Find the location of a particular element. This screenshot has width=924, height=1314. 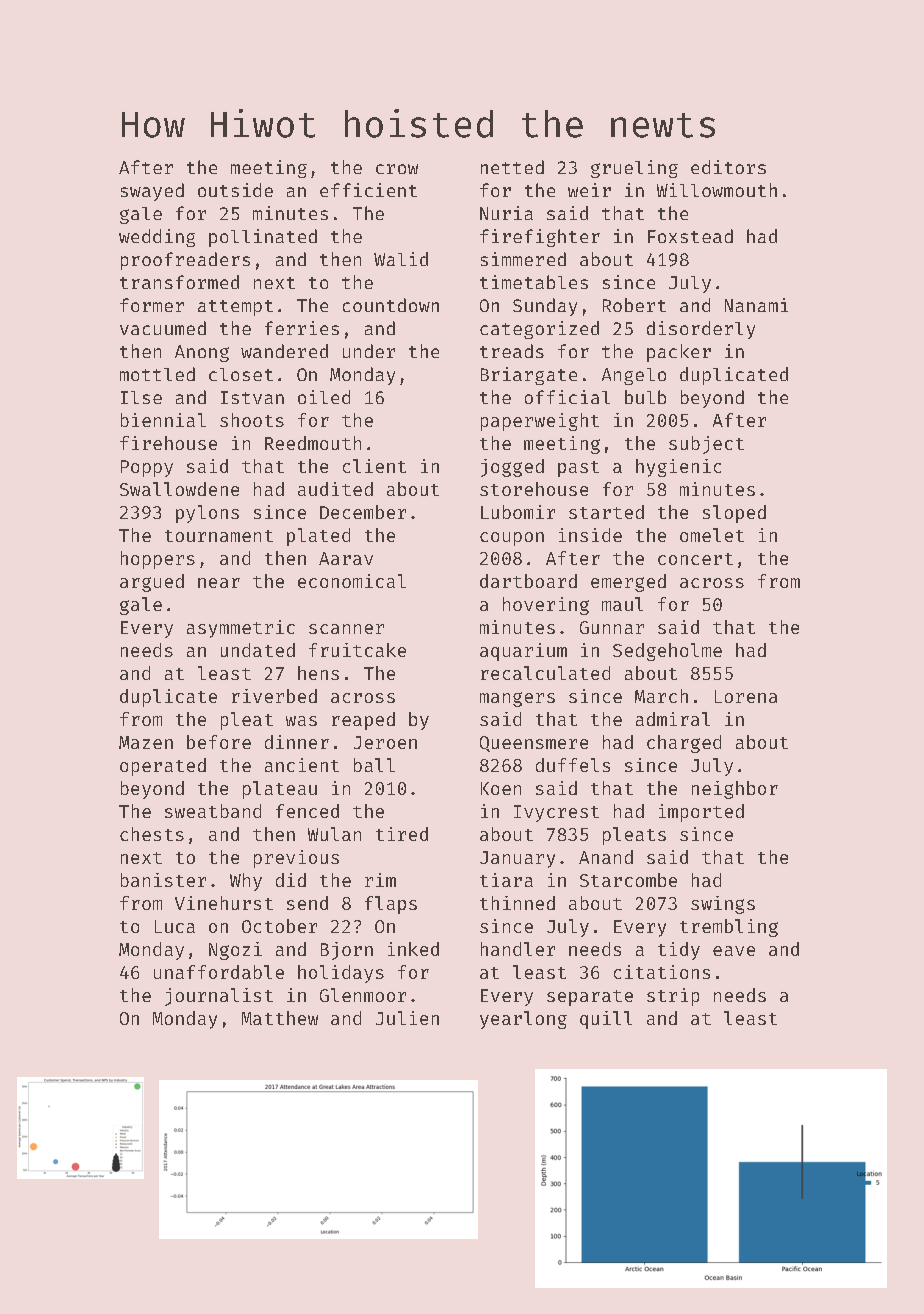

netted is located at coordinates (512, 167).
